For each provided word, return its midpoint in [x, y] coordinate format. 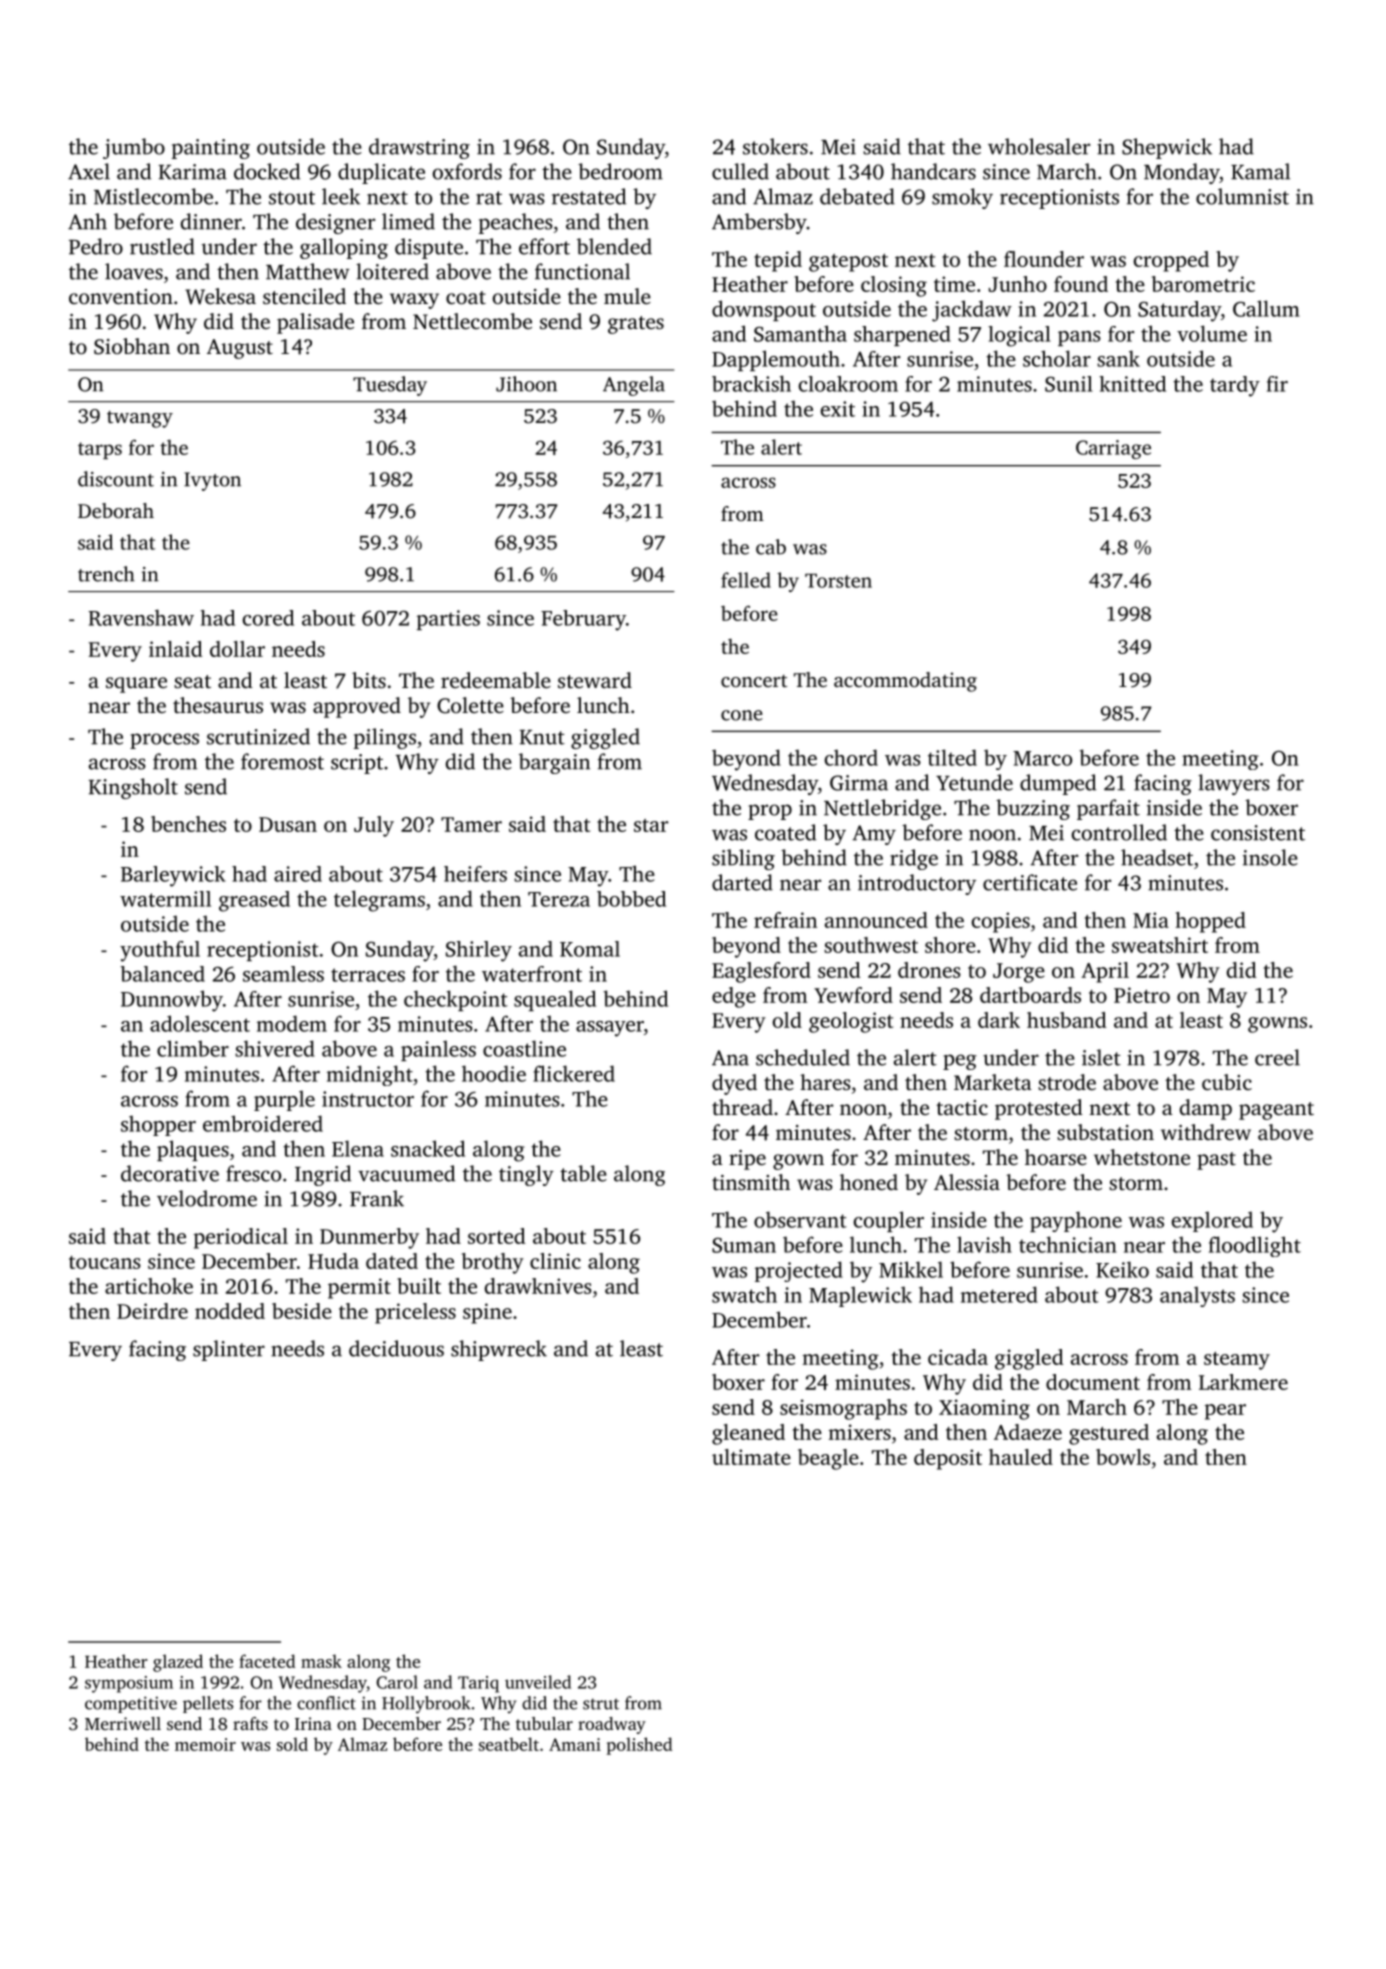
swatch [744, 1294]
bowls [1123, 1457]
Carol [397, 1682]
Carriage [1113, 449]
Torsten [838, 581]
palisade [315, 323]
